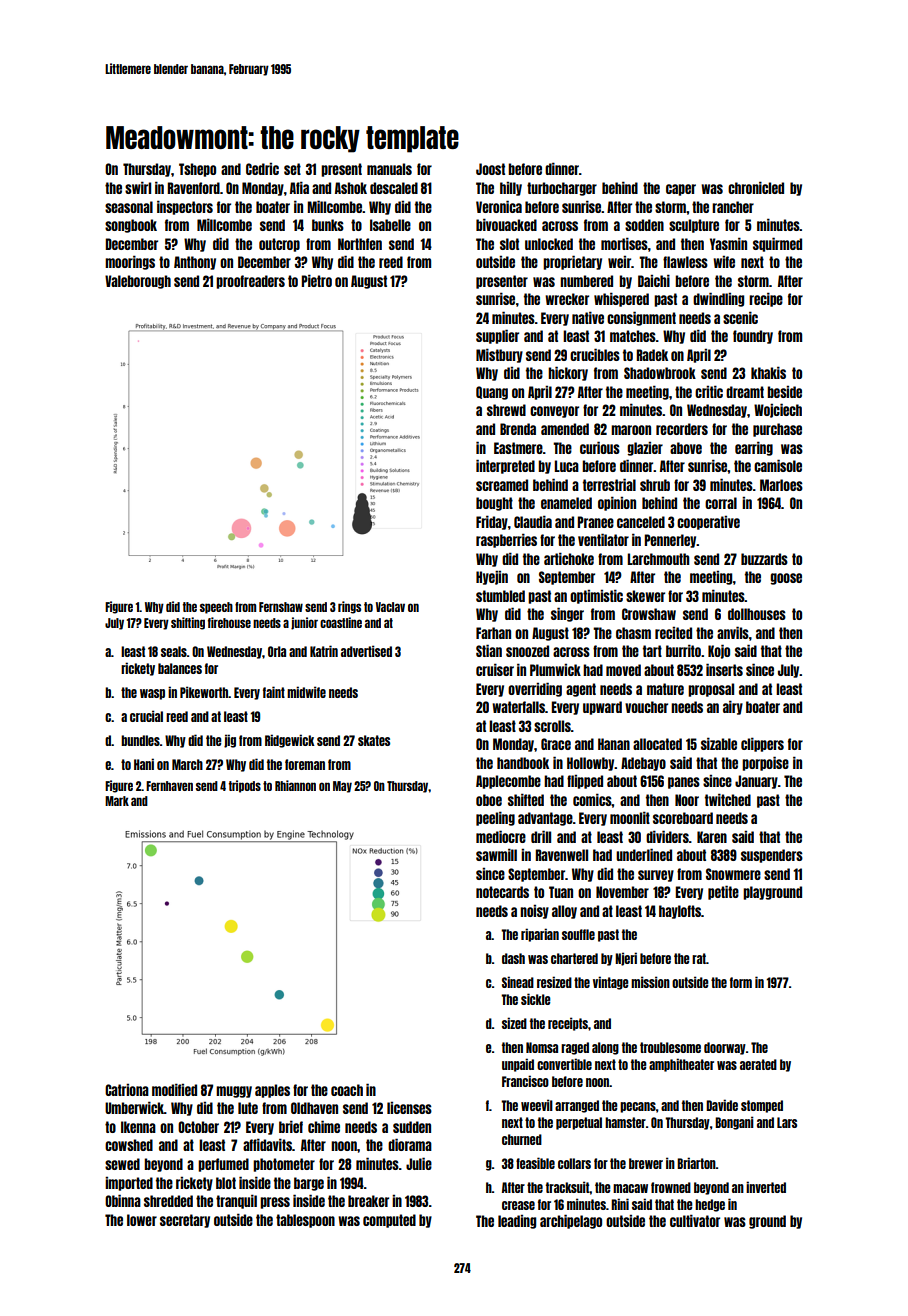 The height and width of the document is (1316, 908). I want to click on Daichi, so click(654, 280).
